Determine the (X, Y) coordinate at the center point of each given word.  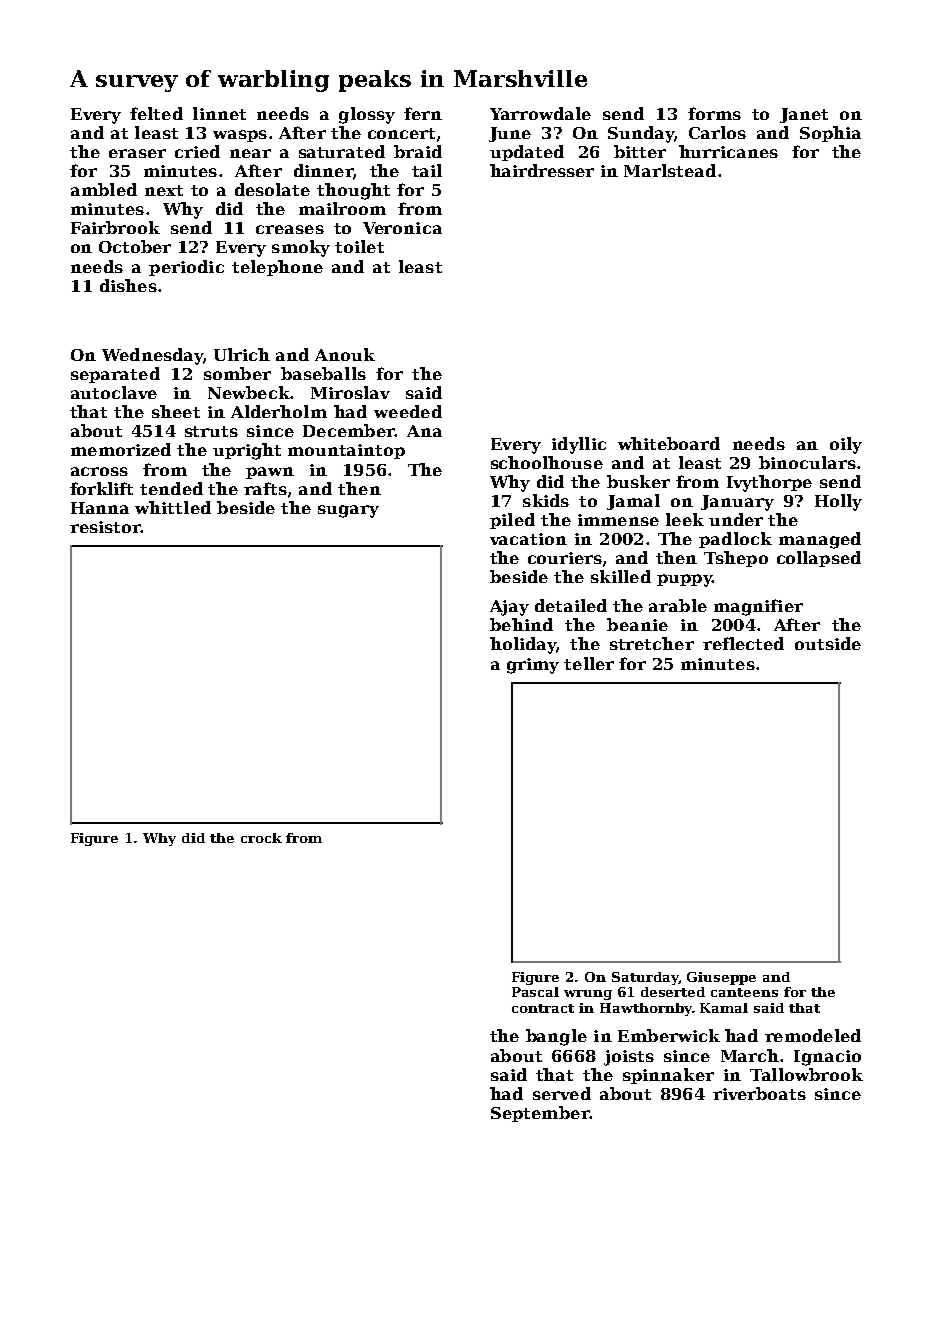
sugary (348, 511)
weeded (408, 411)
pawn (270, 473)
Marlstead (670, 170)
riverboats (759, 1093)
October (135, 246)
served (562, 1093)
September (540, 1114)
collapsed (819, 559)
